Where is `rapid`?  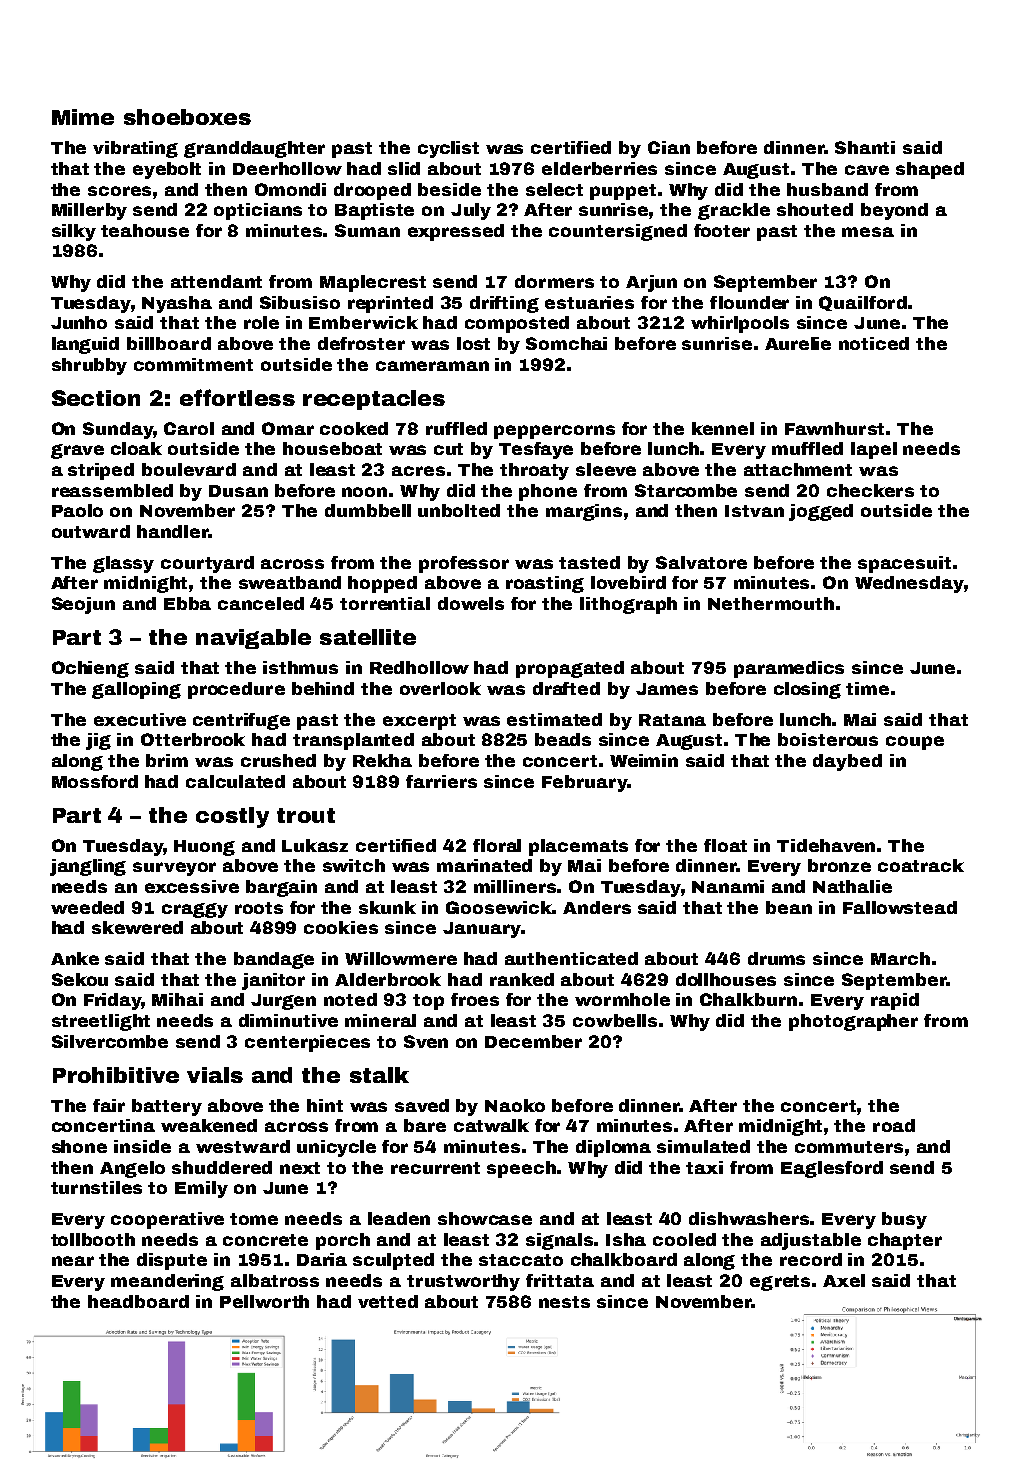 rapid is located at coordinates (895, 1001).
